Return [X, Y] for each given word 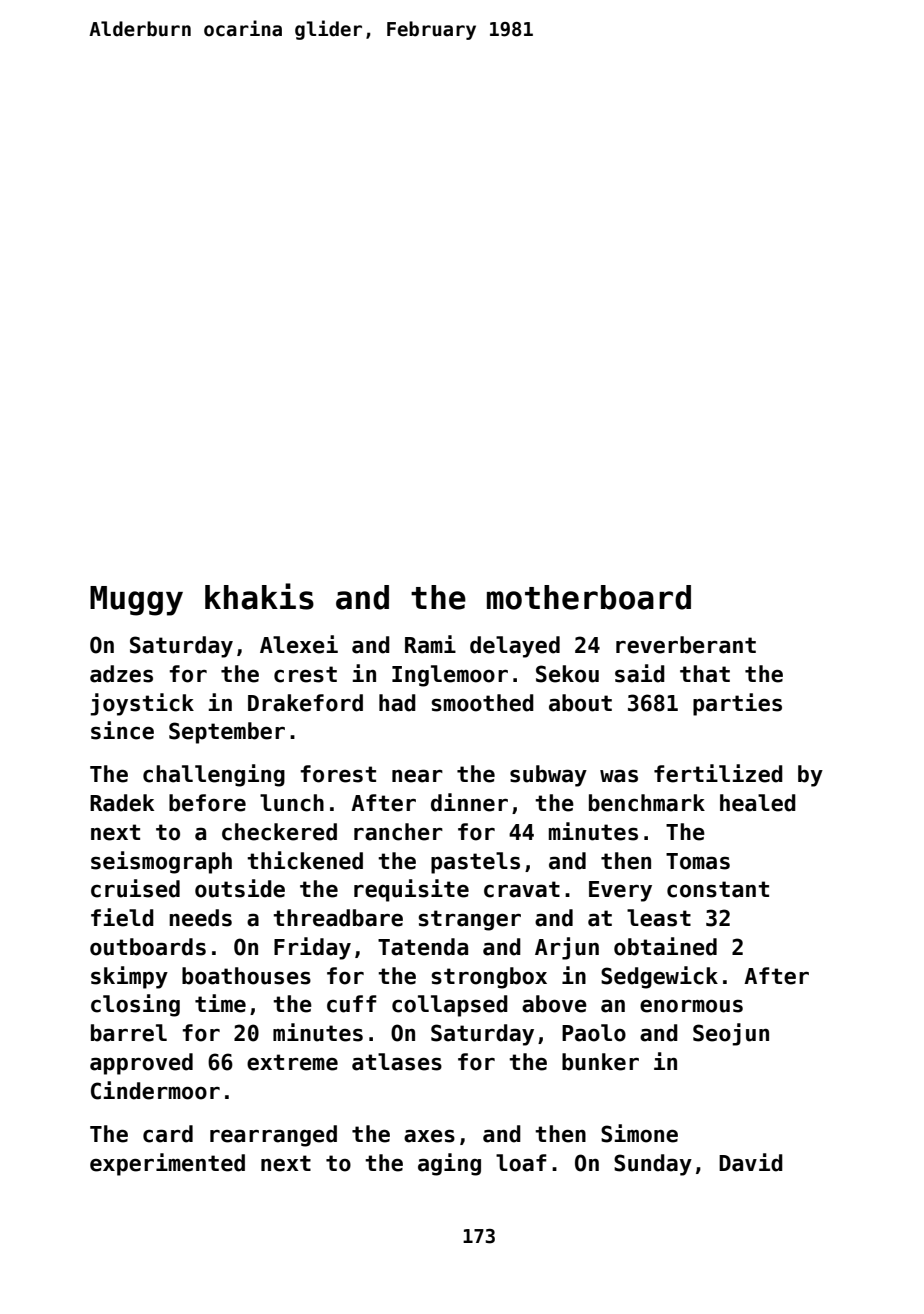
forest [338, 774]
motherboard [589, 597]
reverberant [686, 645]
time [220, 1003]
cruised [135, 888]
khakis [259, 596]
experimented [167, 1164]
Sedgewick [659, 977]
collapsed [450, 1006]
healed [758, 803]
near [417, 776]
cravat [522, 889]
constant [718, 889]
